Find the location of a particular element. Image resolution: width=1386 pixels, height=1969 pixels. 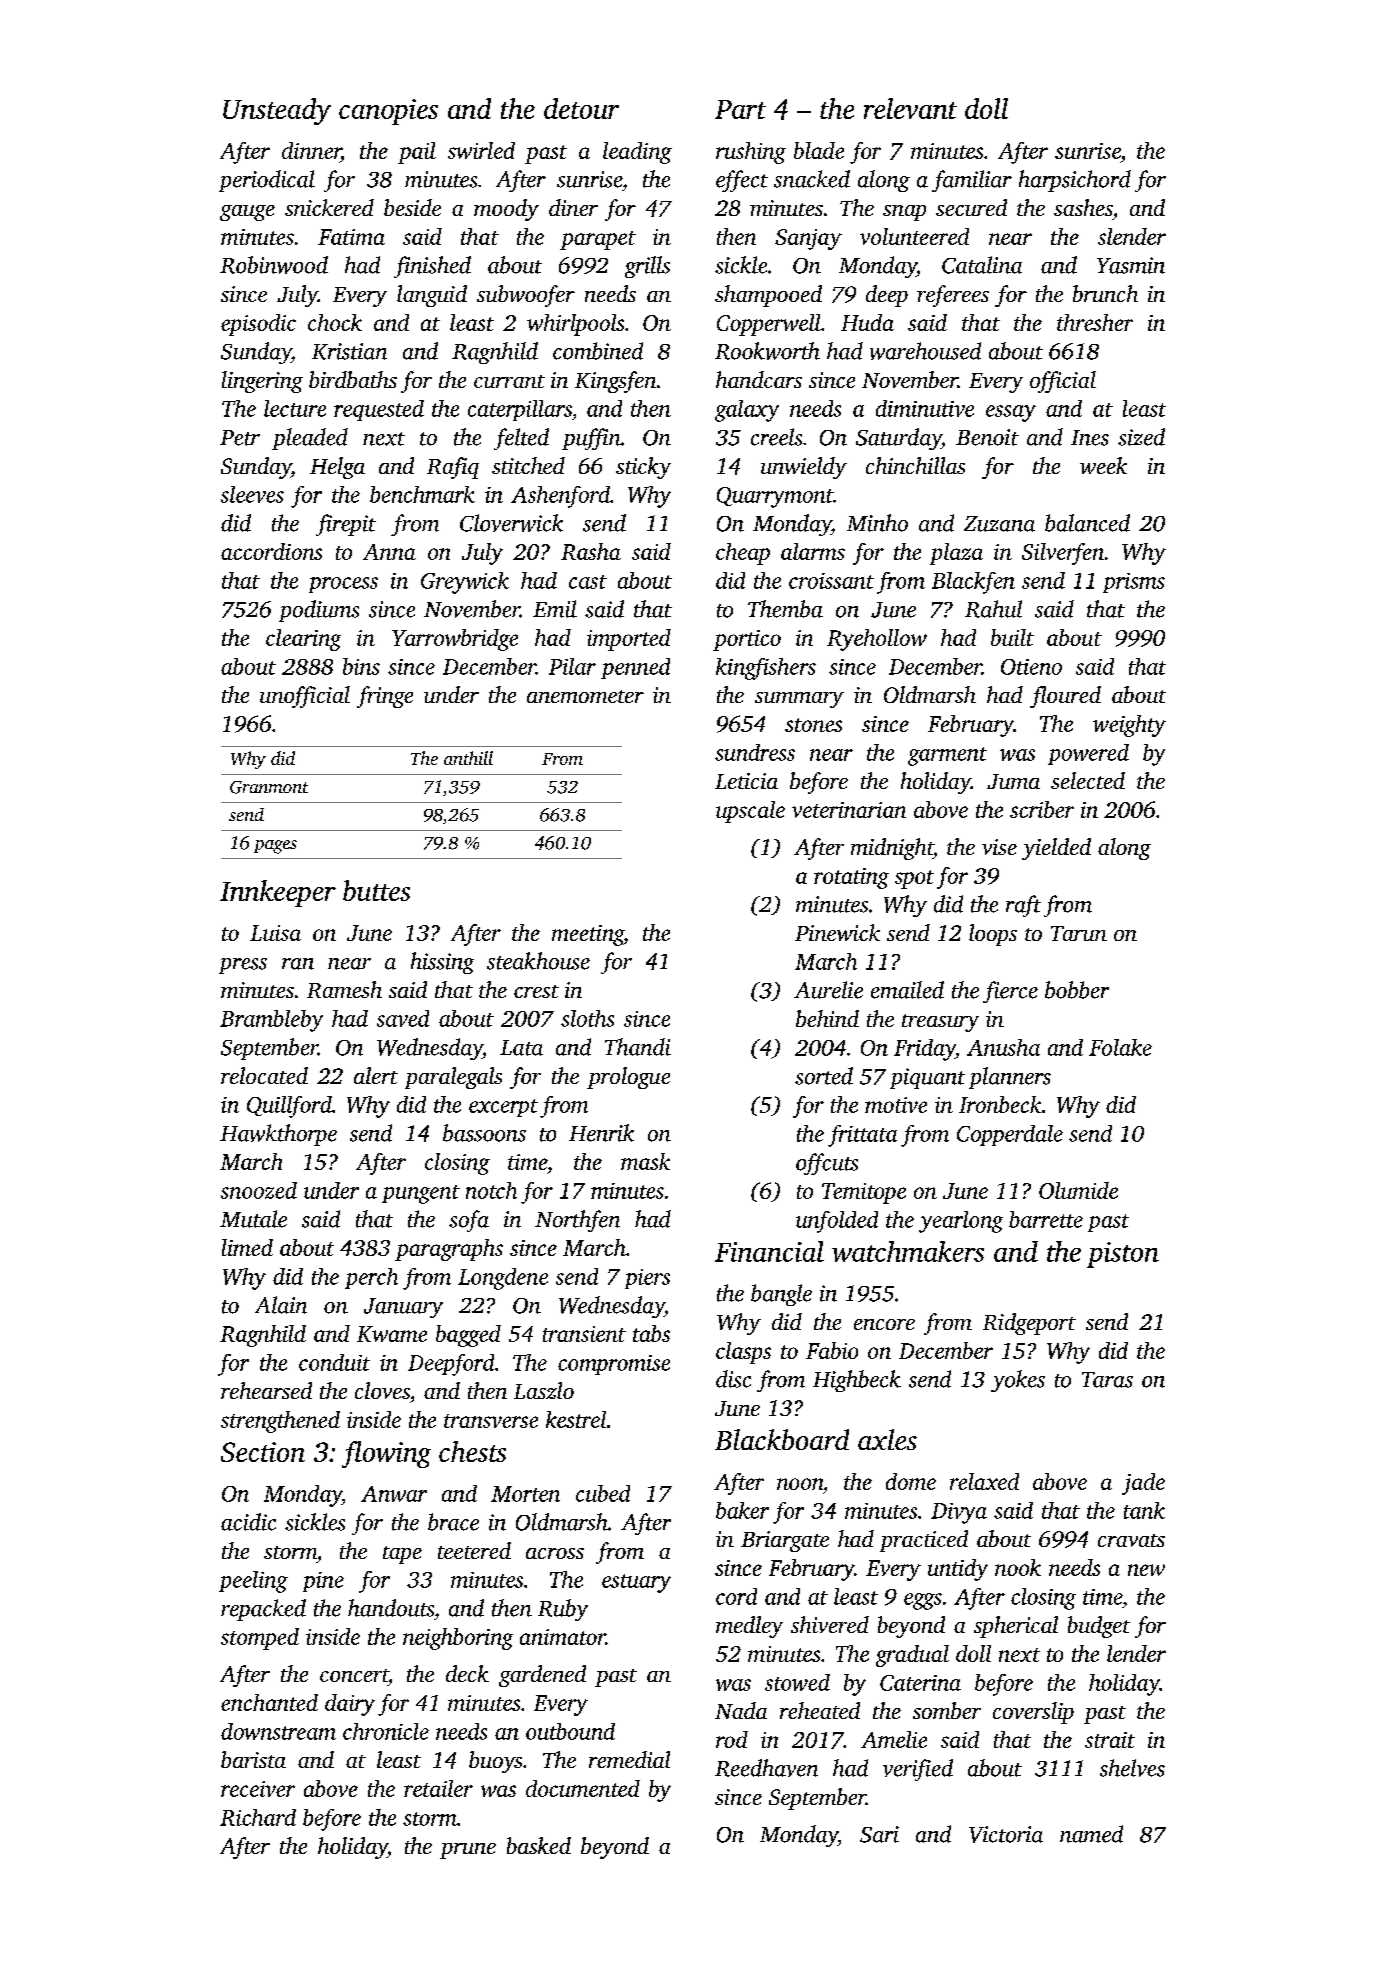

Unsteady is located at coordinates (277, 111).
